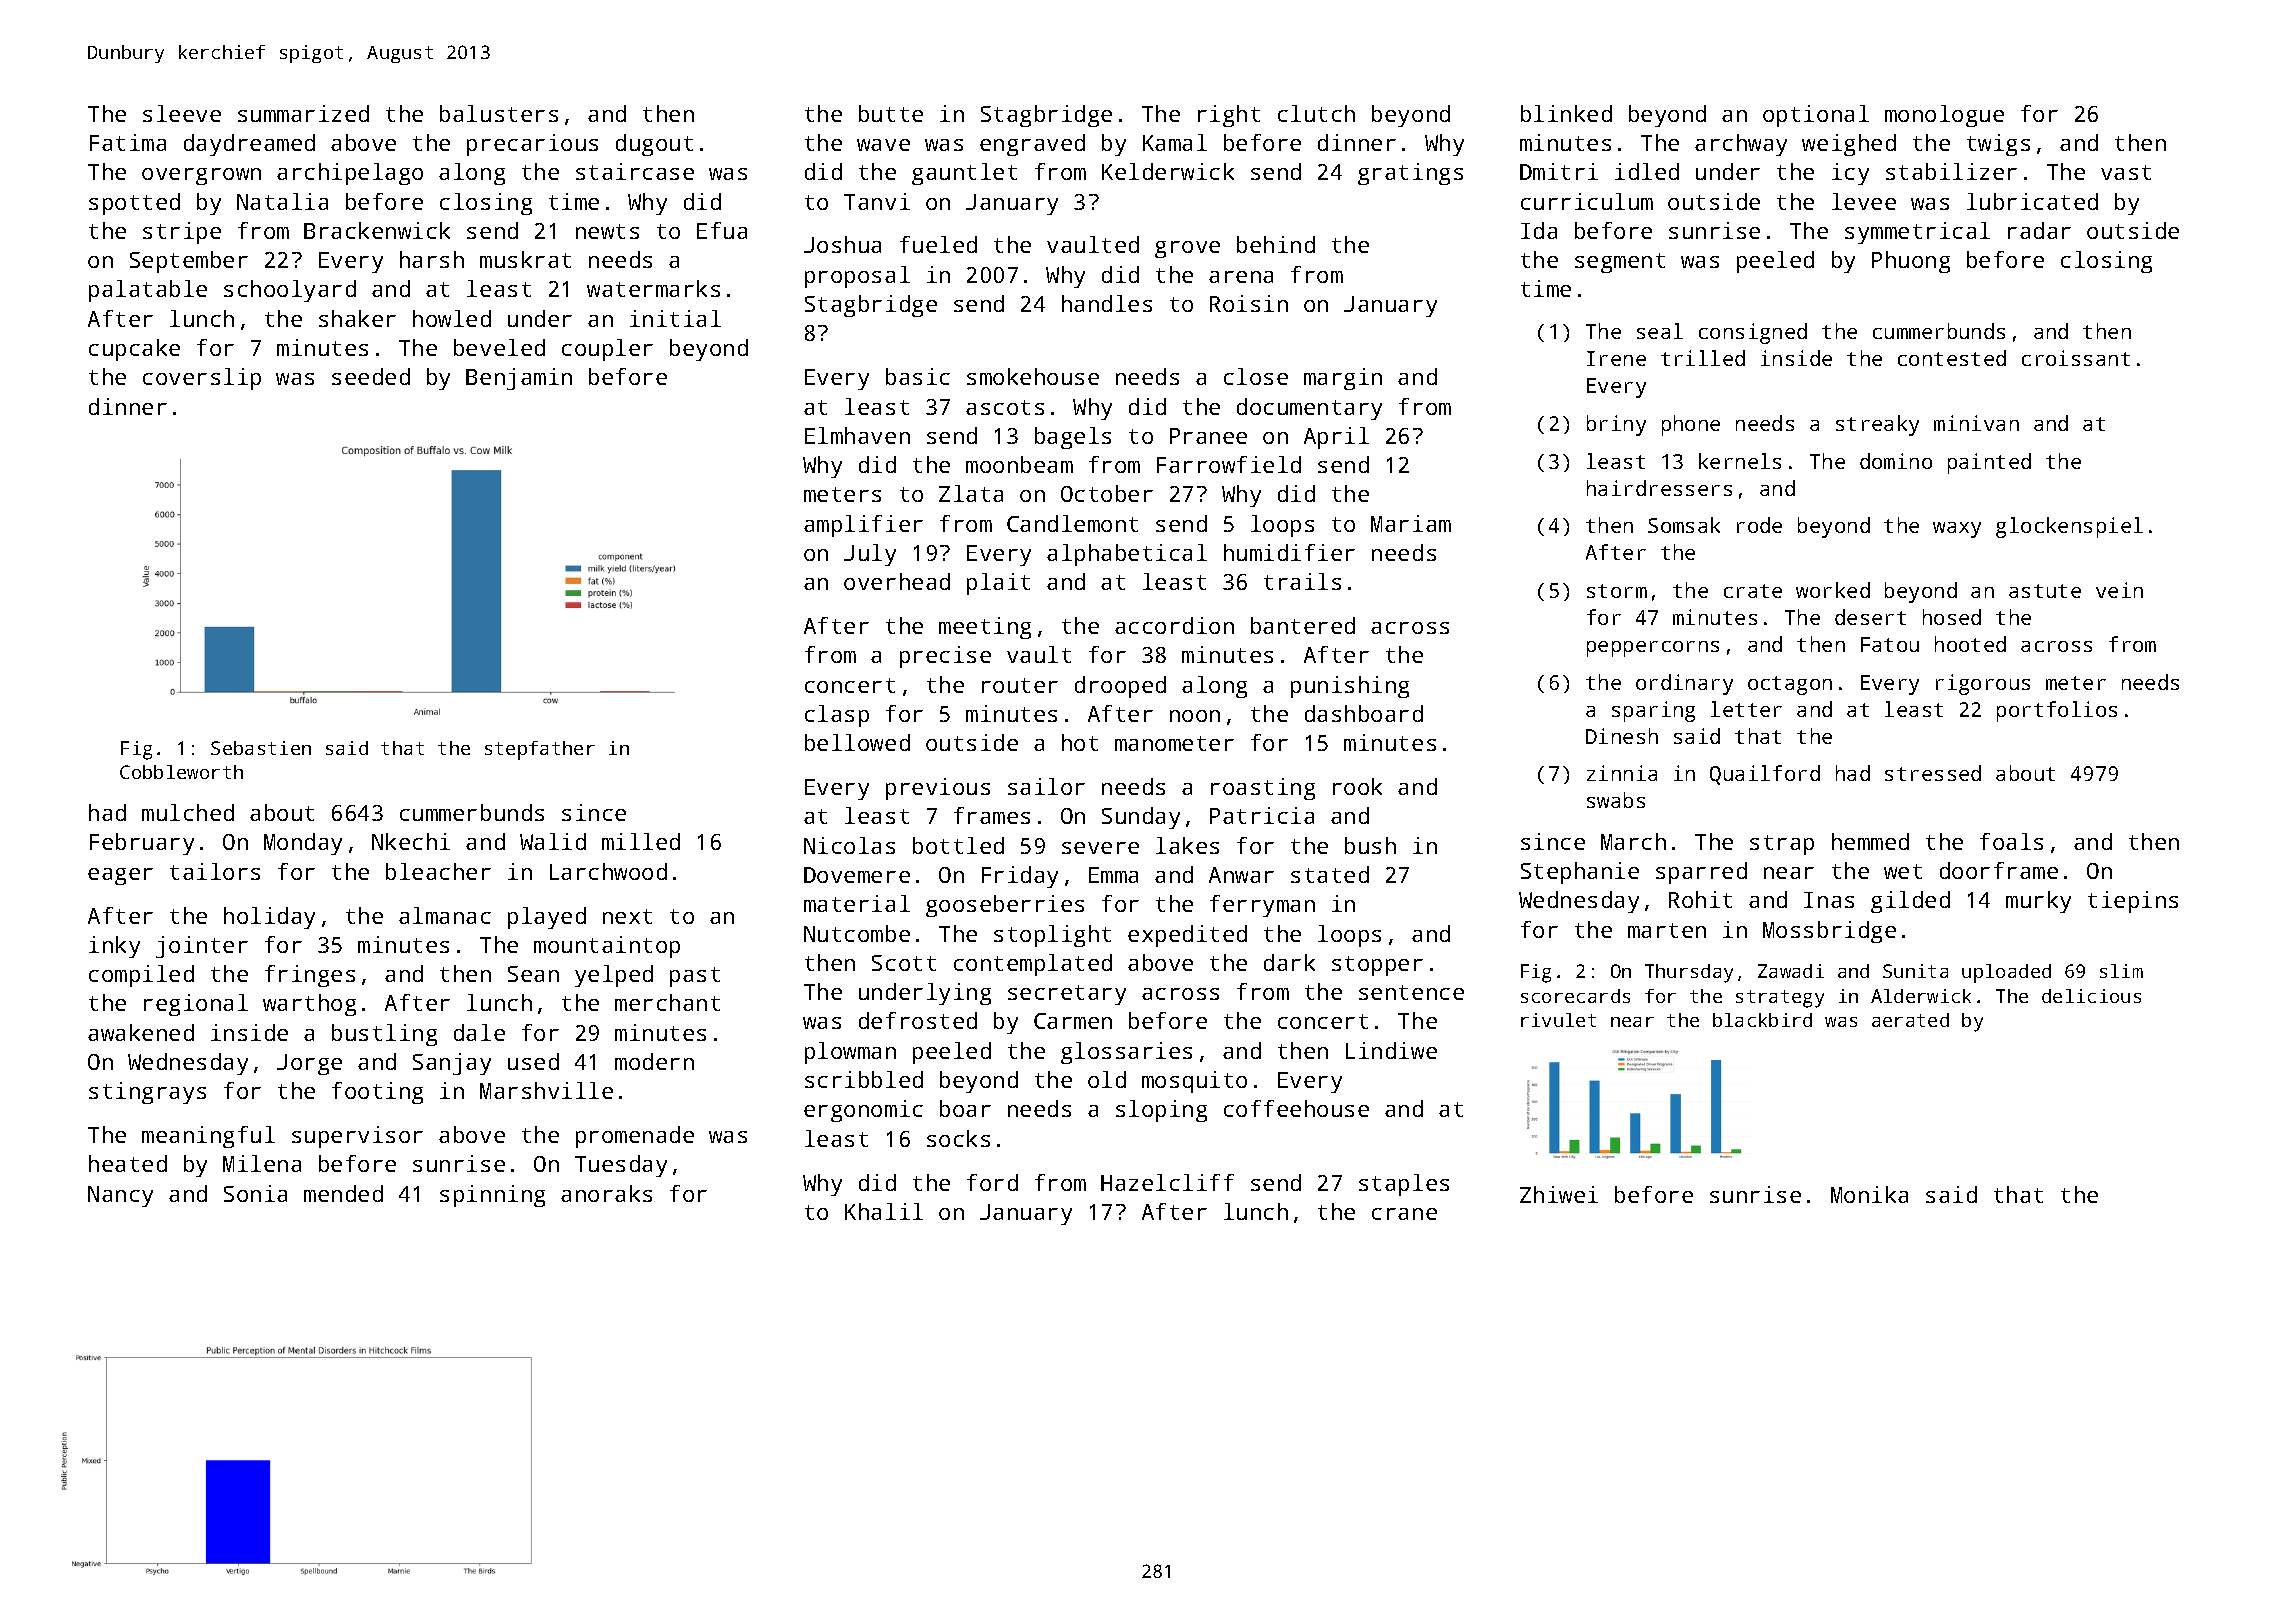  I want to click on glossaries, so click(1126, 1053).
